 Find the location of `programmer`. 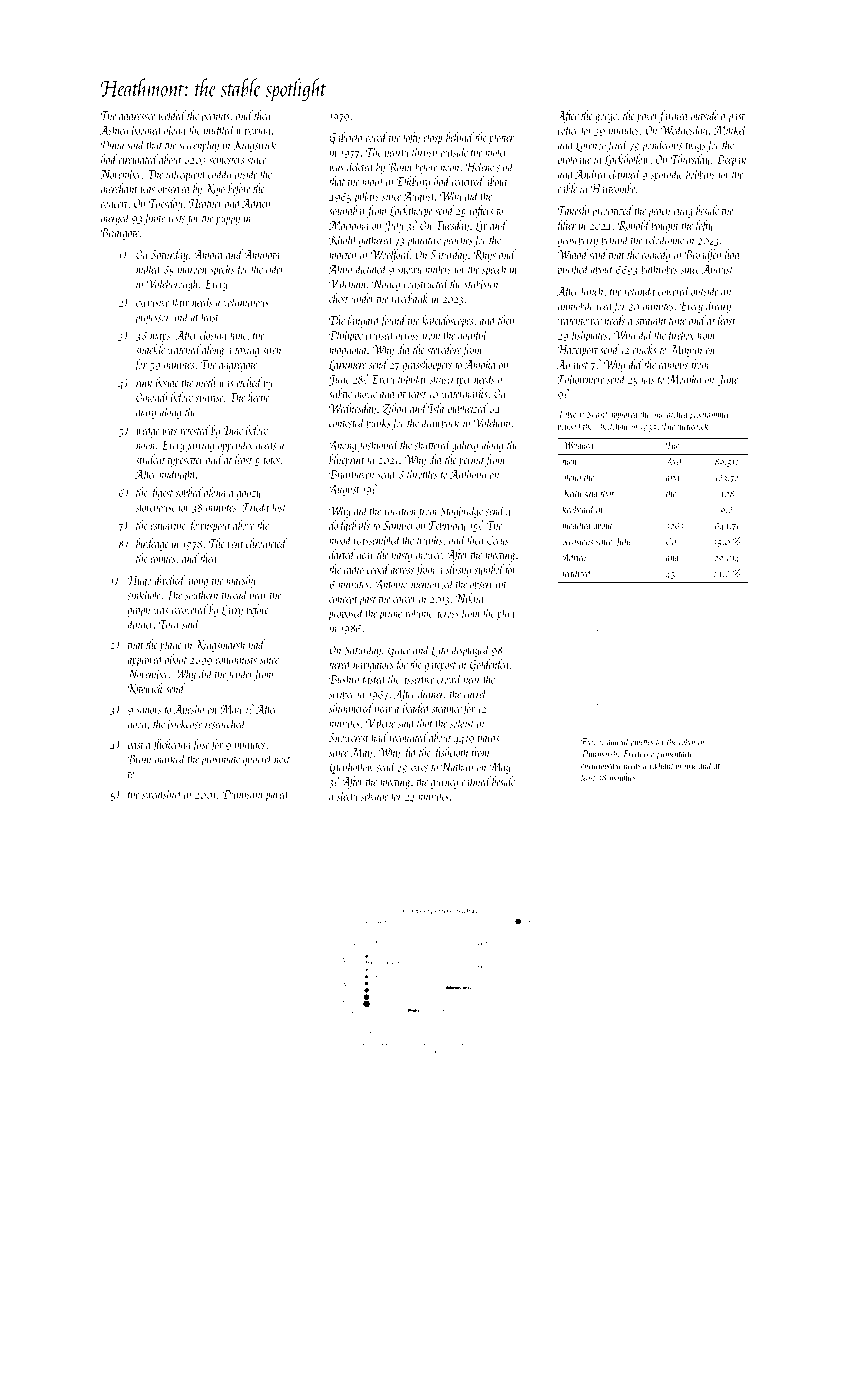

programmer is located at coordinates (710, 416).
